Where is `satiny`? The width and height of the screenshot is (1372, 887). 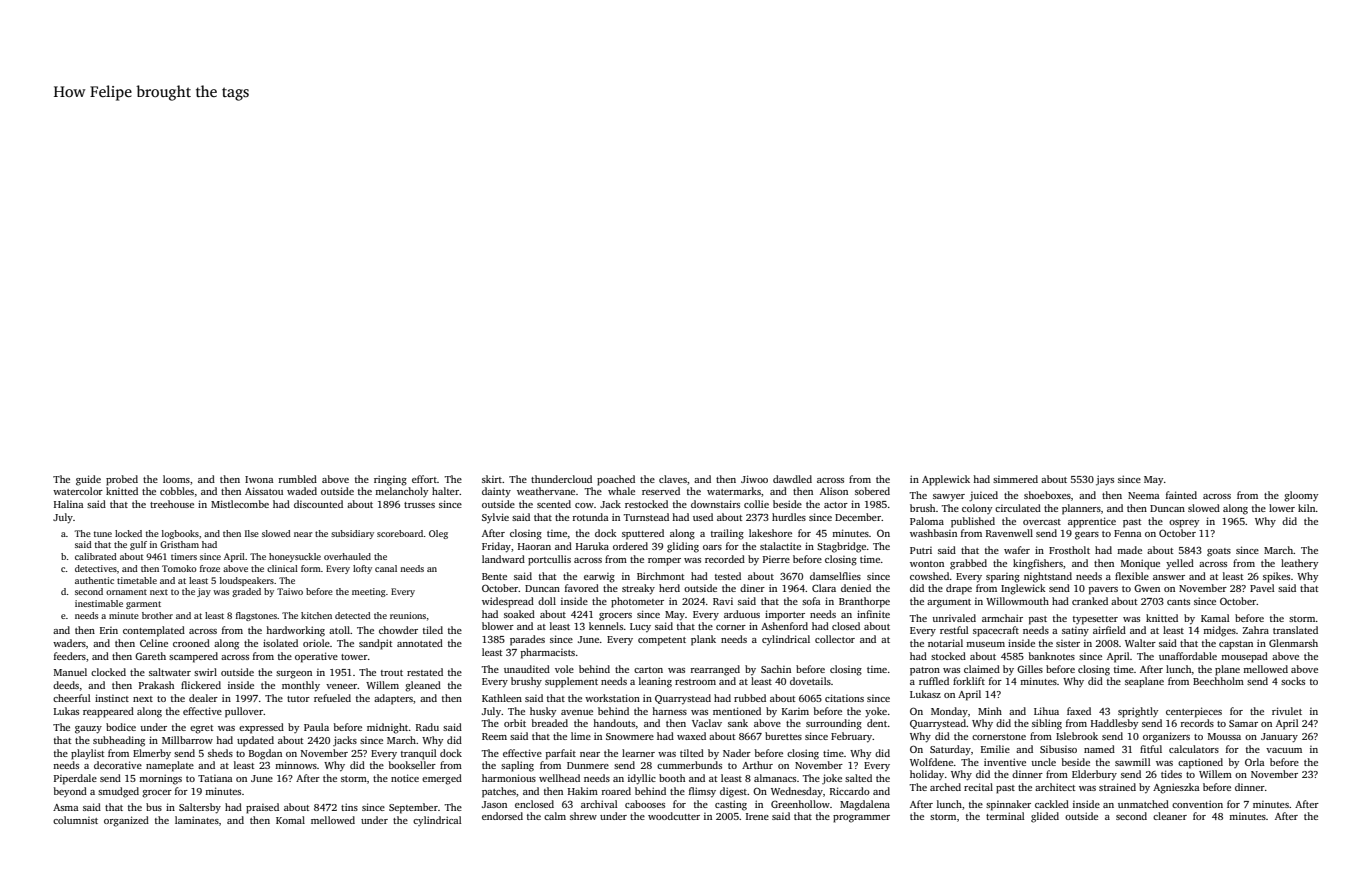 satiny is located at coordinates (1075, 632).
